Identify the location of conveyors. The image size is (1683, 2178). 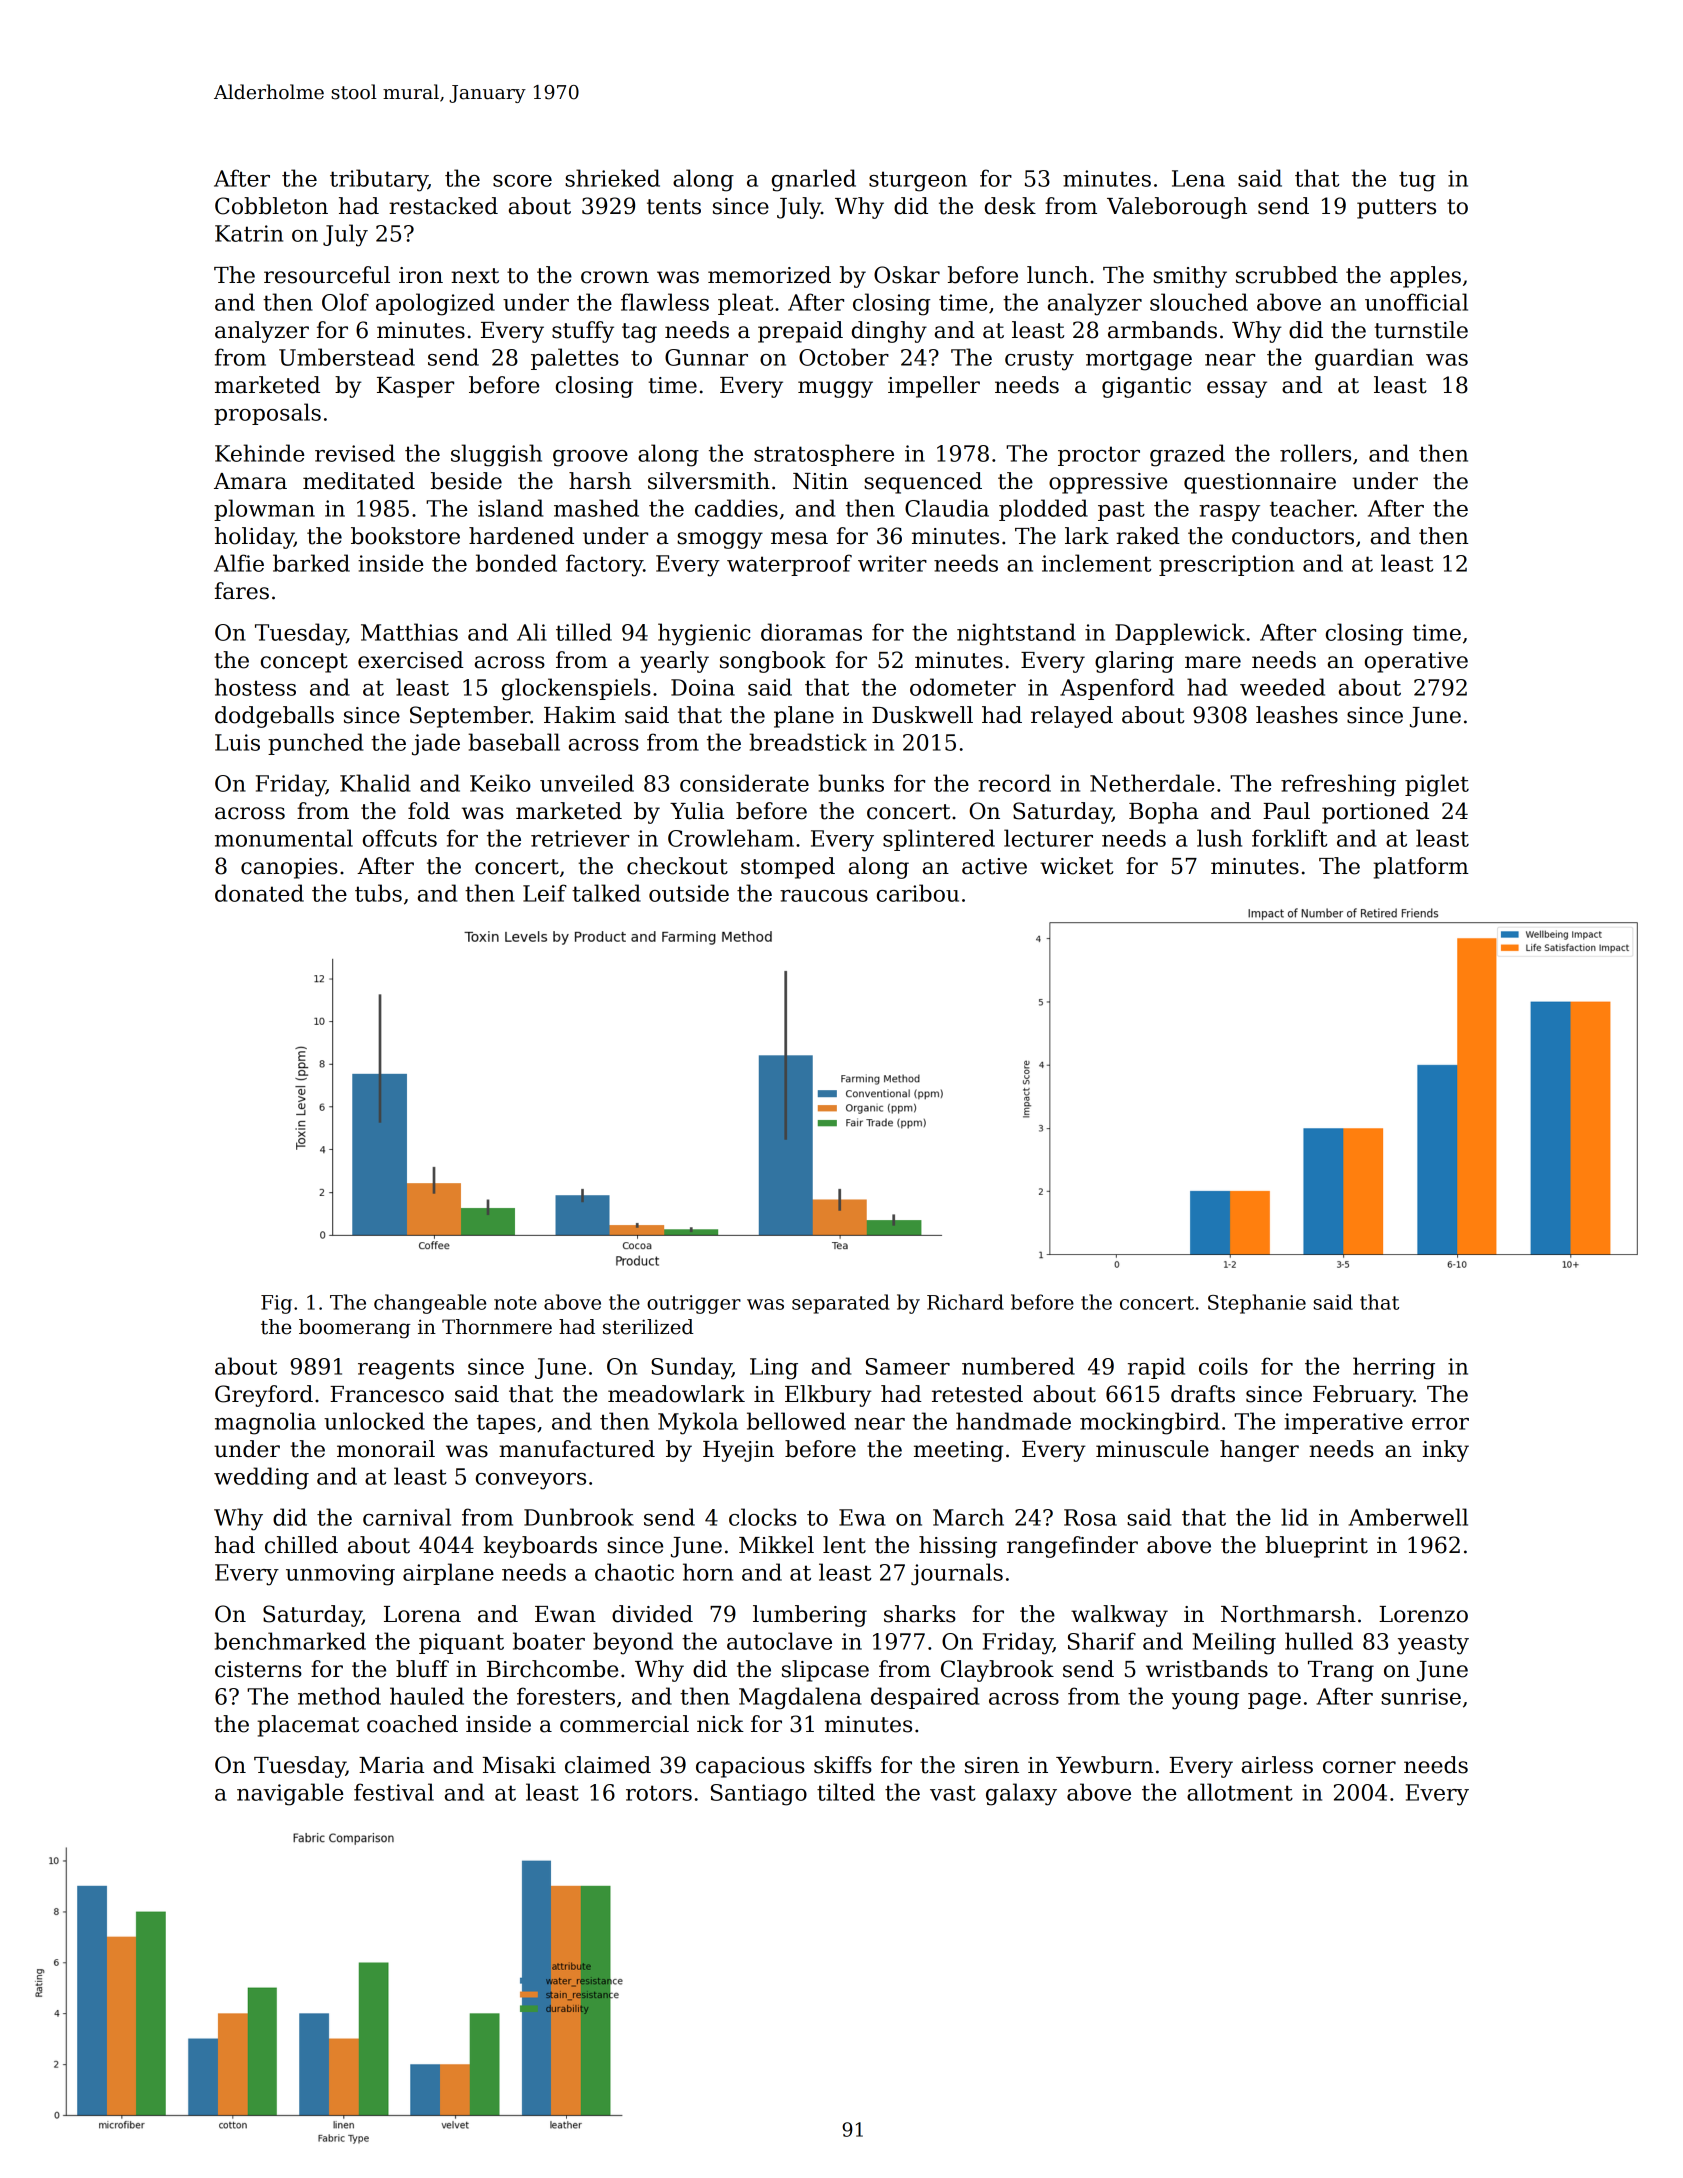
(531, 1481).
